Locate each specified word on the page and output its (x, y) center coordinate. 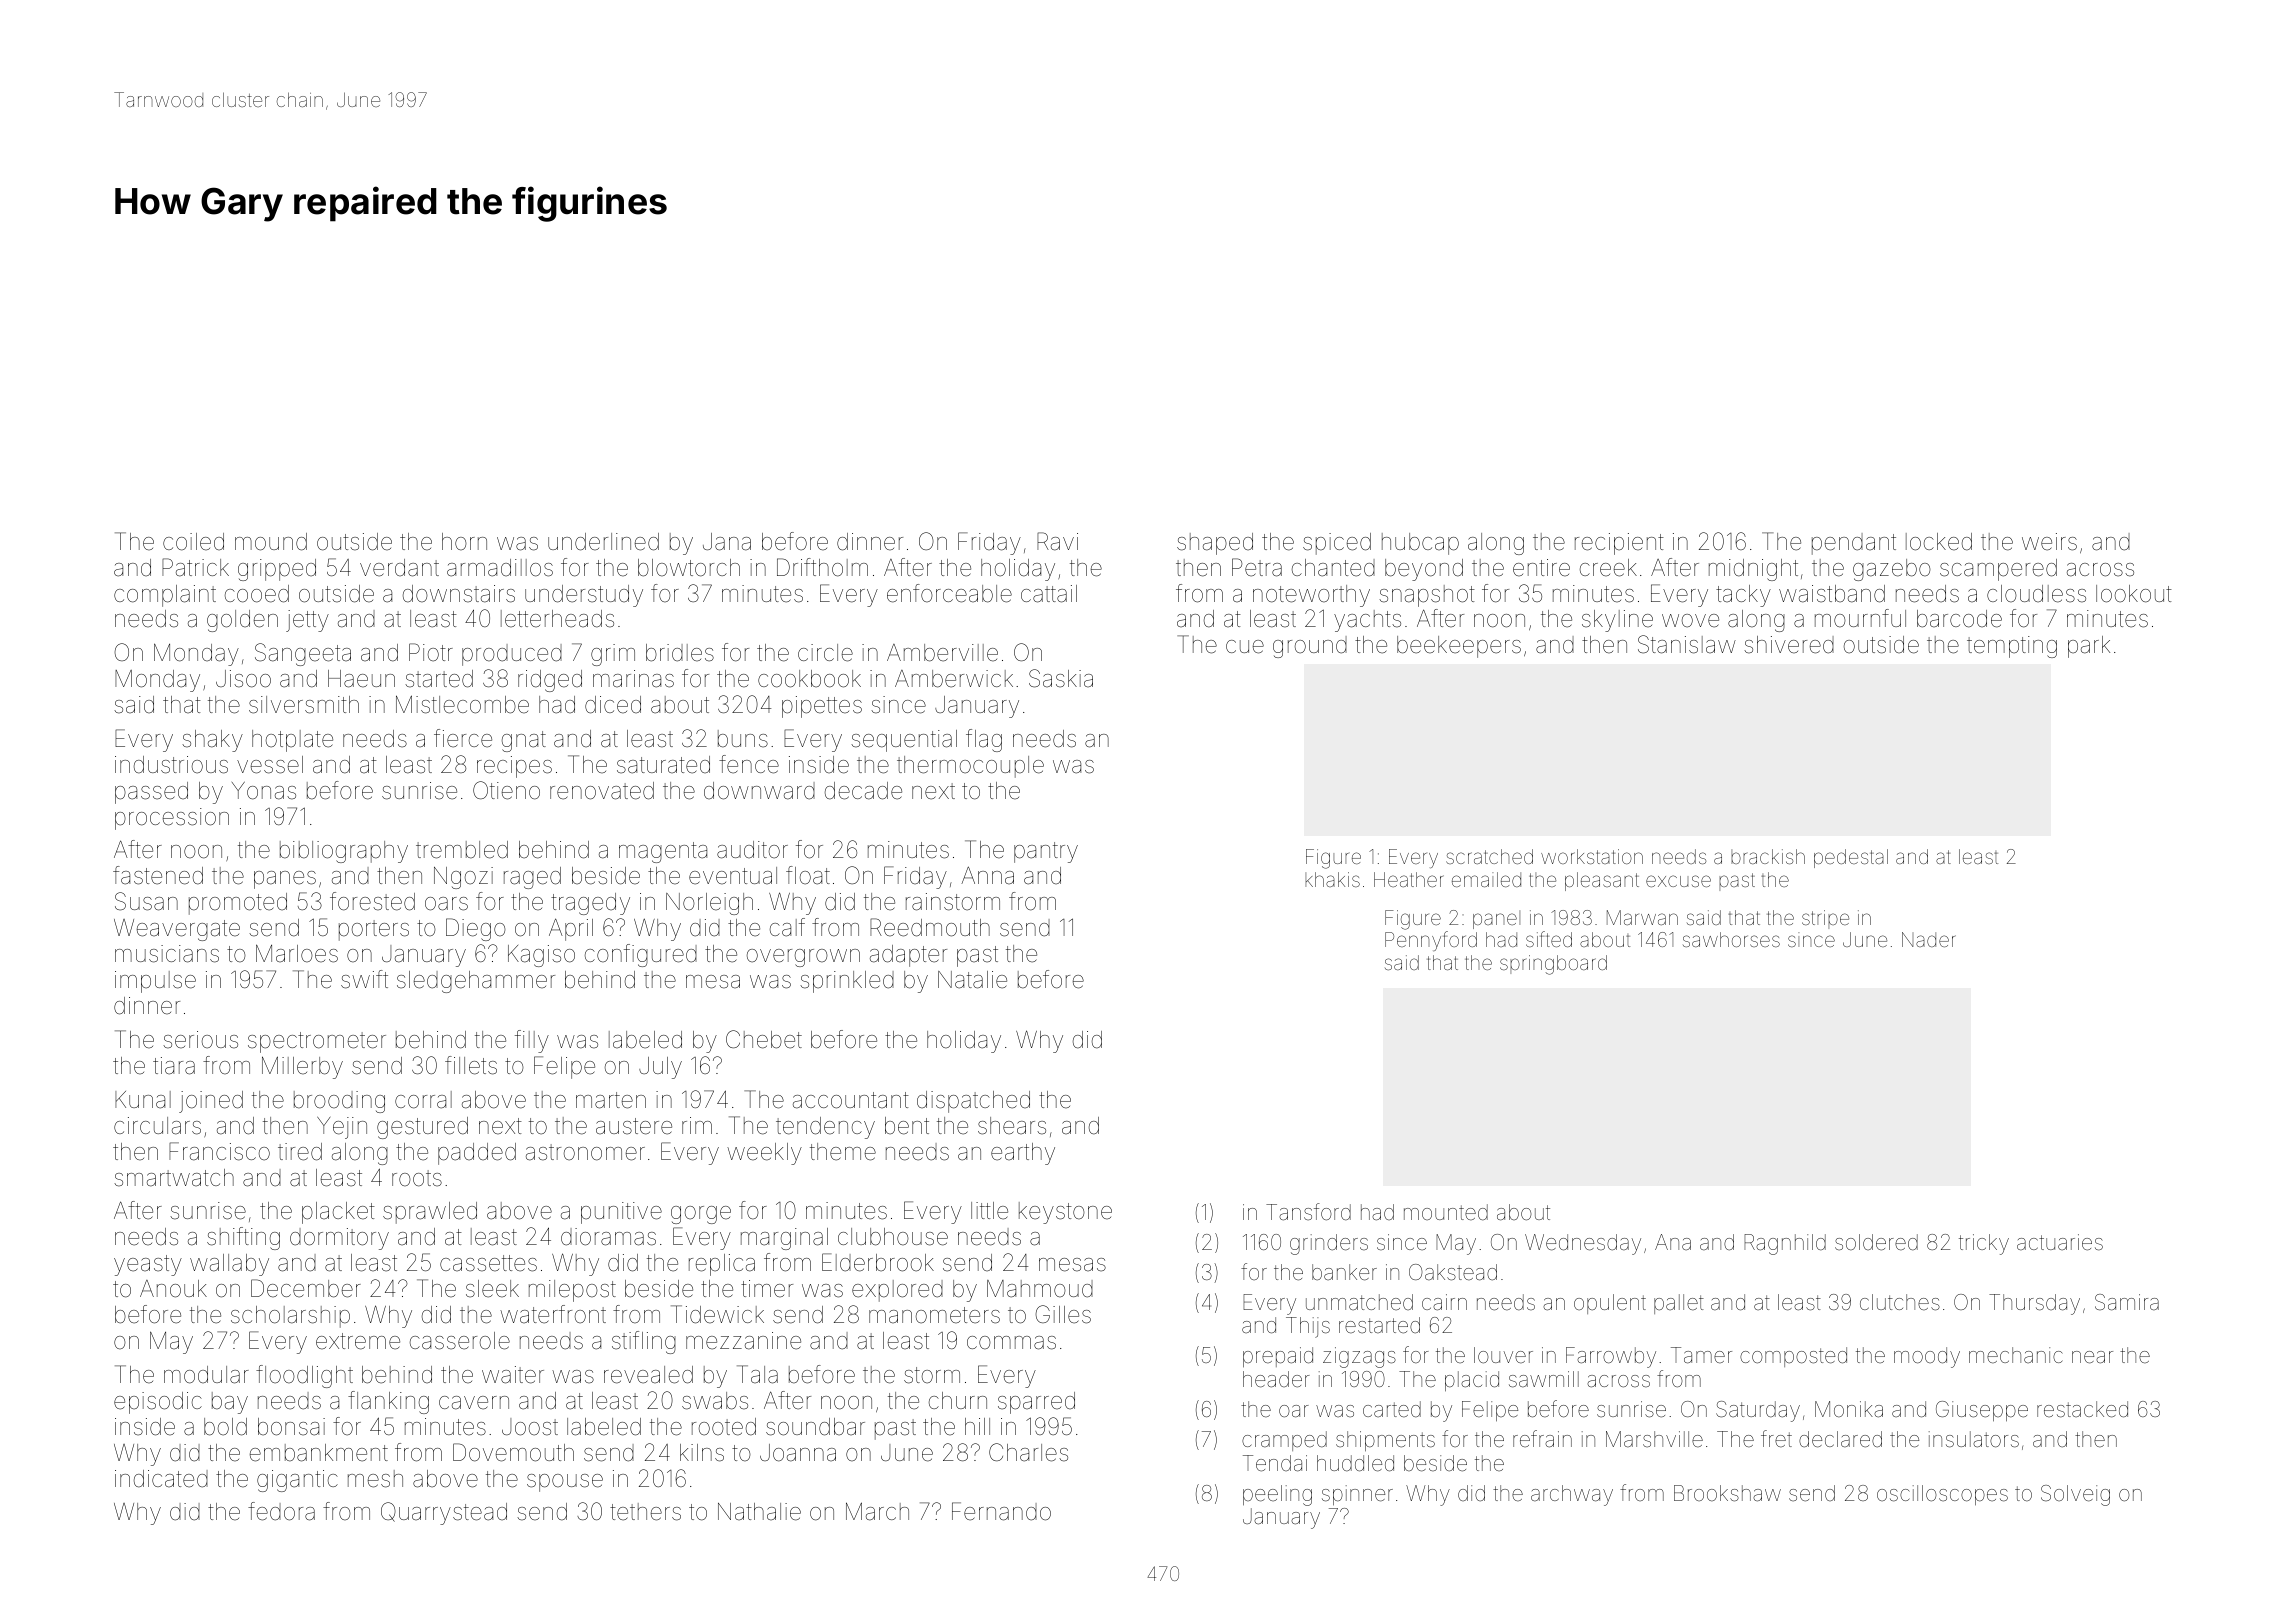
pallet (1679, 1304)
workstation (1592, 856)
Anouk (173, 1289)
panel (1496, 920)
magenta (663, 852)
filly (532, 1041)
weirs (2049, 542)
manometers (934, 1315)
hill (977, 1426)
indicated (161, 1479)
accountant (851, 1100)
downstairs (459, 594)
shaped (1215, 544)
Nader (1929, 939)
